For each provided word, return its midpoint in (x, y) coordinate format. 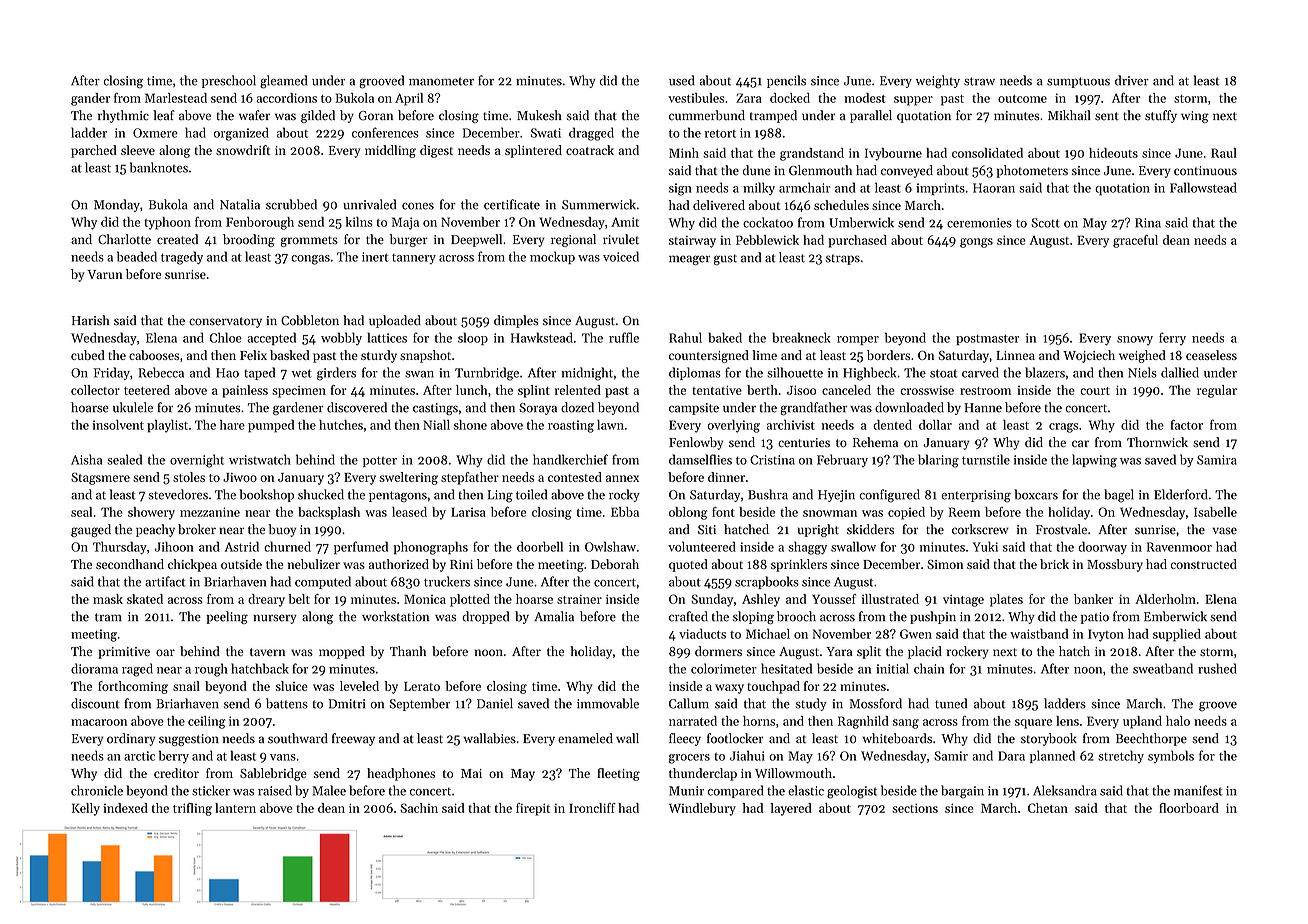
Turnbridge (487, 374)
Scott (1045, 223)
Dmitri (347, 704)
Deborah (615, 564)
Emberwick (1175, 616)
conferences (385, 132)
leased (409, 512)
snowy (1135, 340)
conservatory (225, 322)
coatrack (590, 150)
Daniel (495, 703)
